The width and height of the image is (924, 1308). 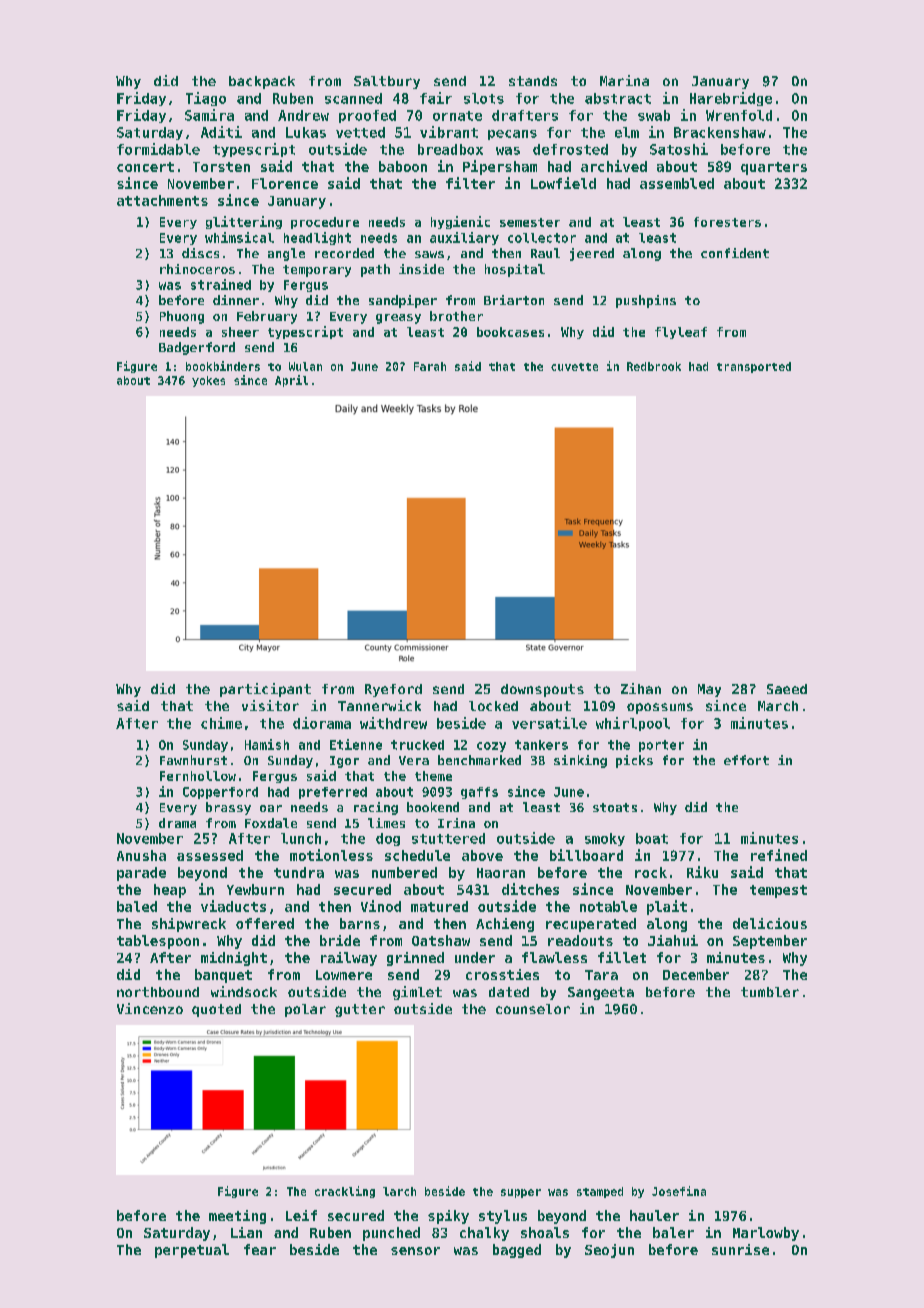 What do you see at coordinates (774, 168) in the image?
I see `quarters` at bounding box center [774, 168].
